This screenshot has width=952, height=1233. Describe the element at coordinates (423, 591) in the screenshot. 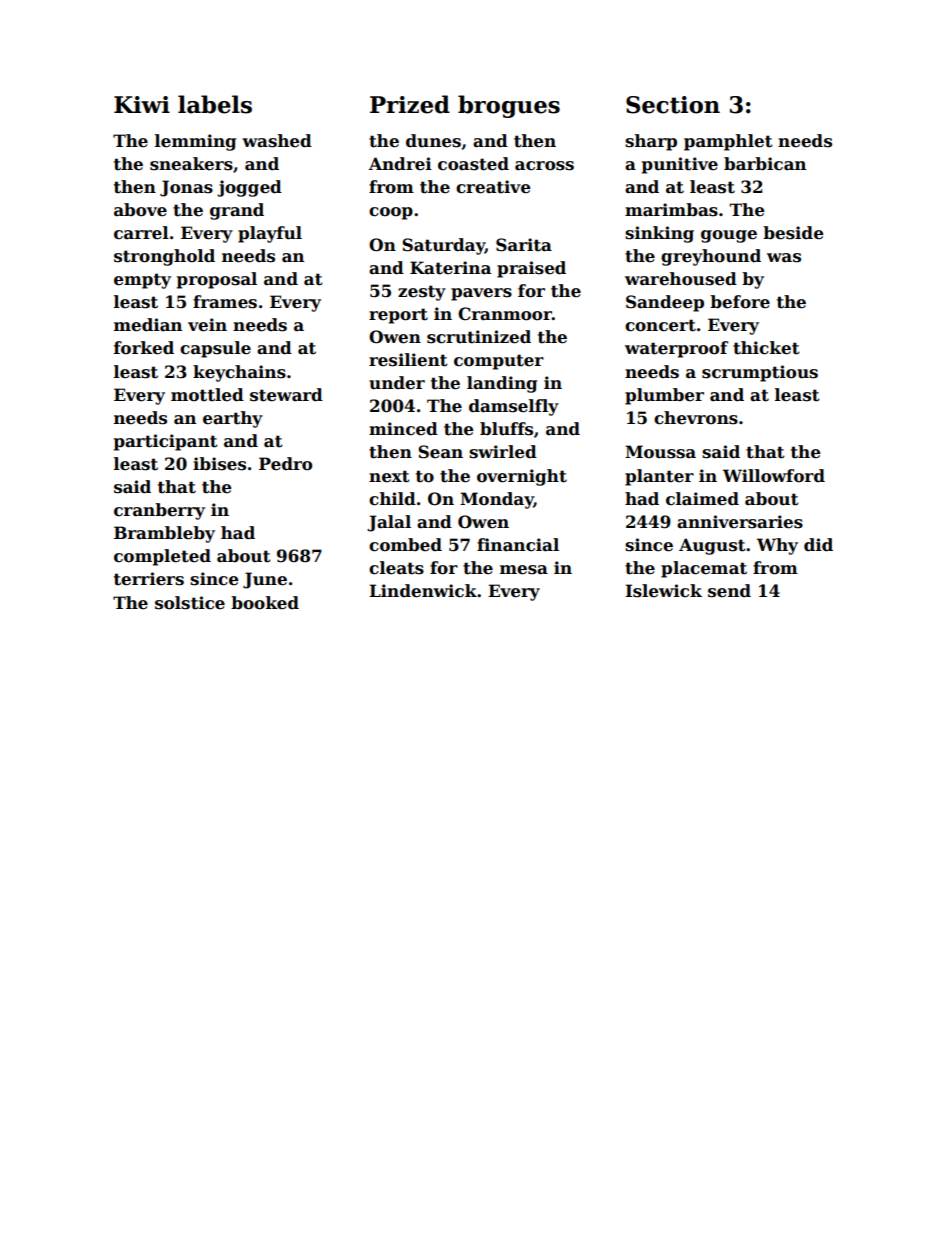

I see `Lindenwick` at that location.
